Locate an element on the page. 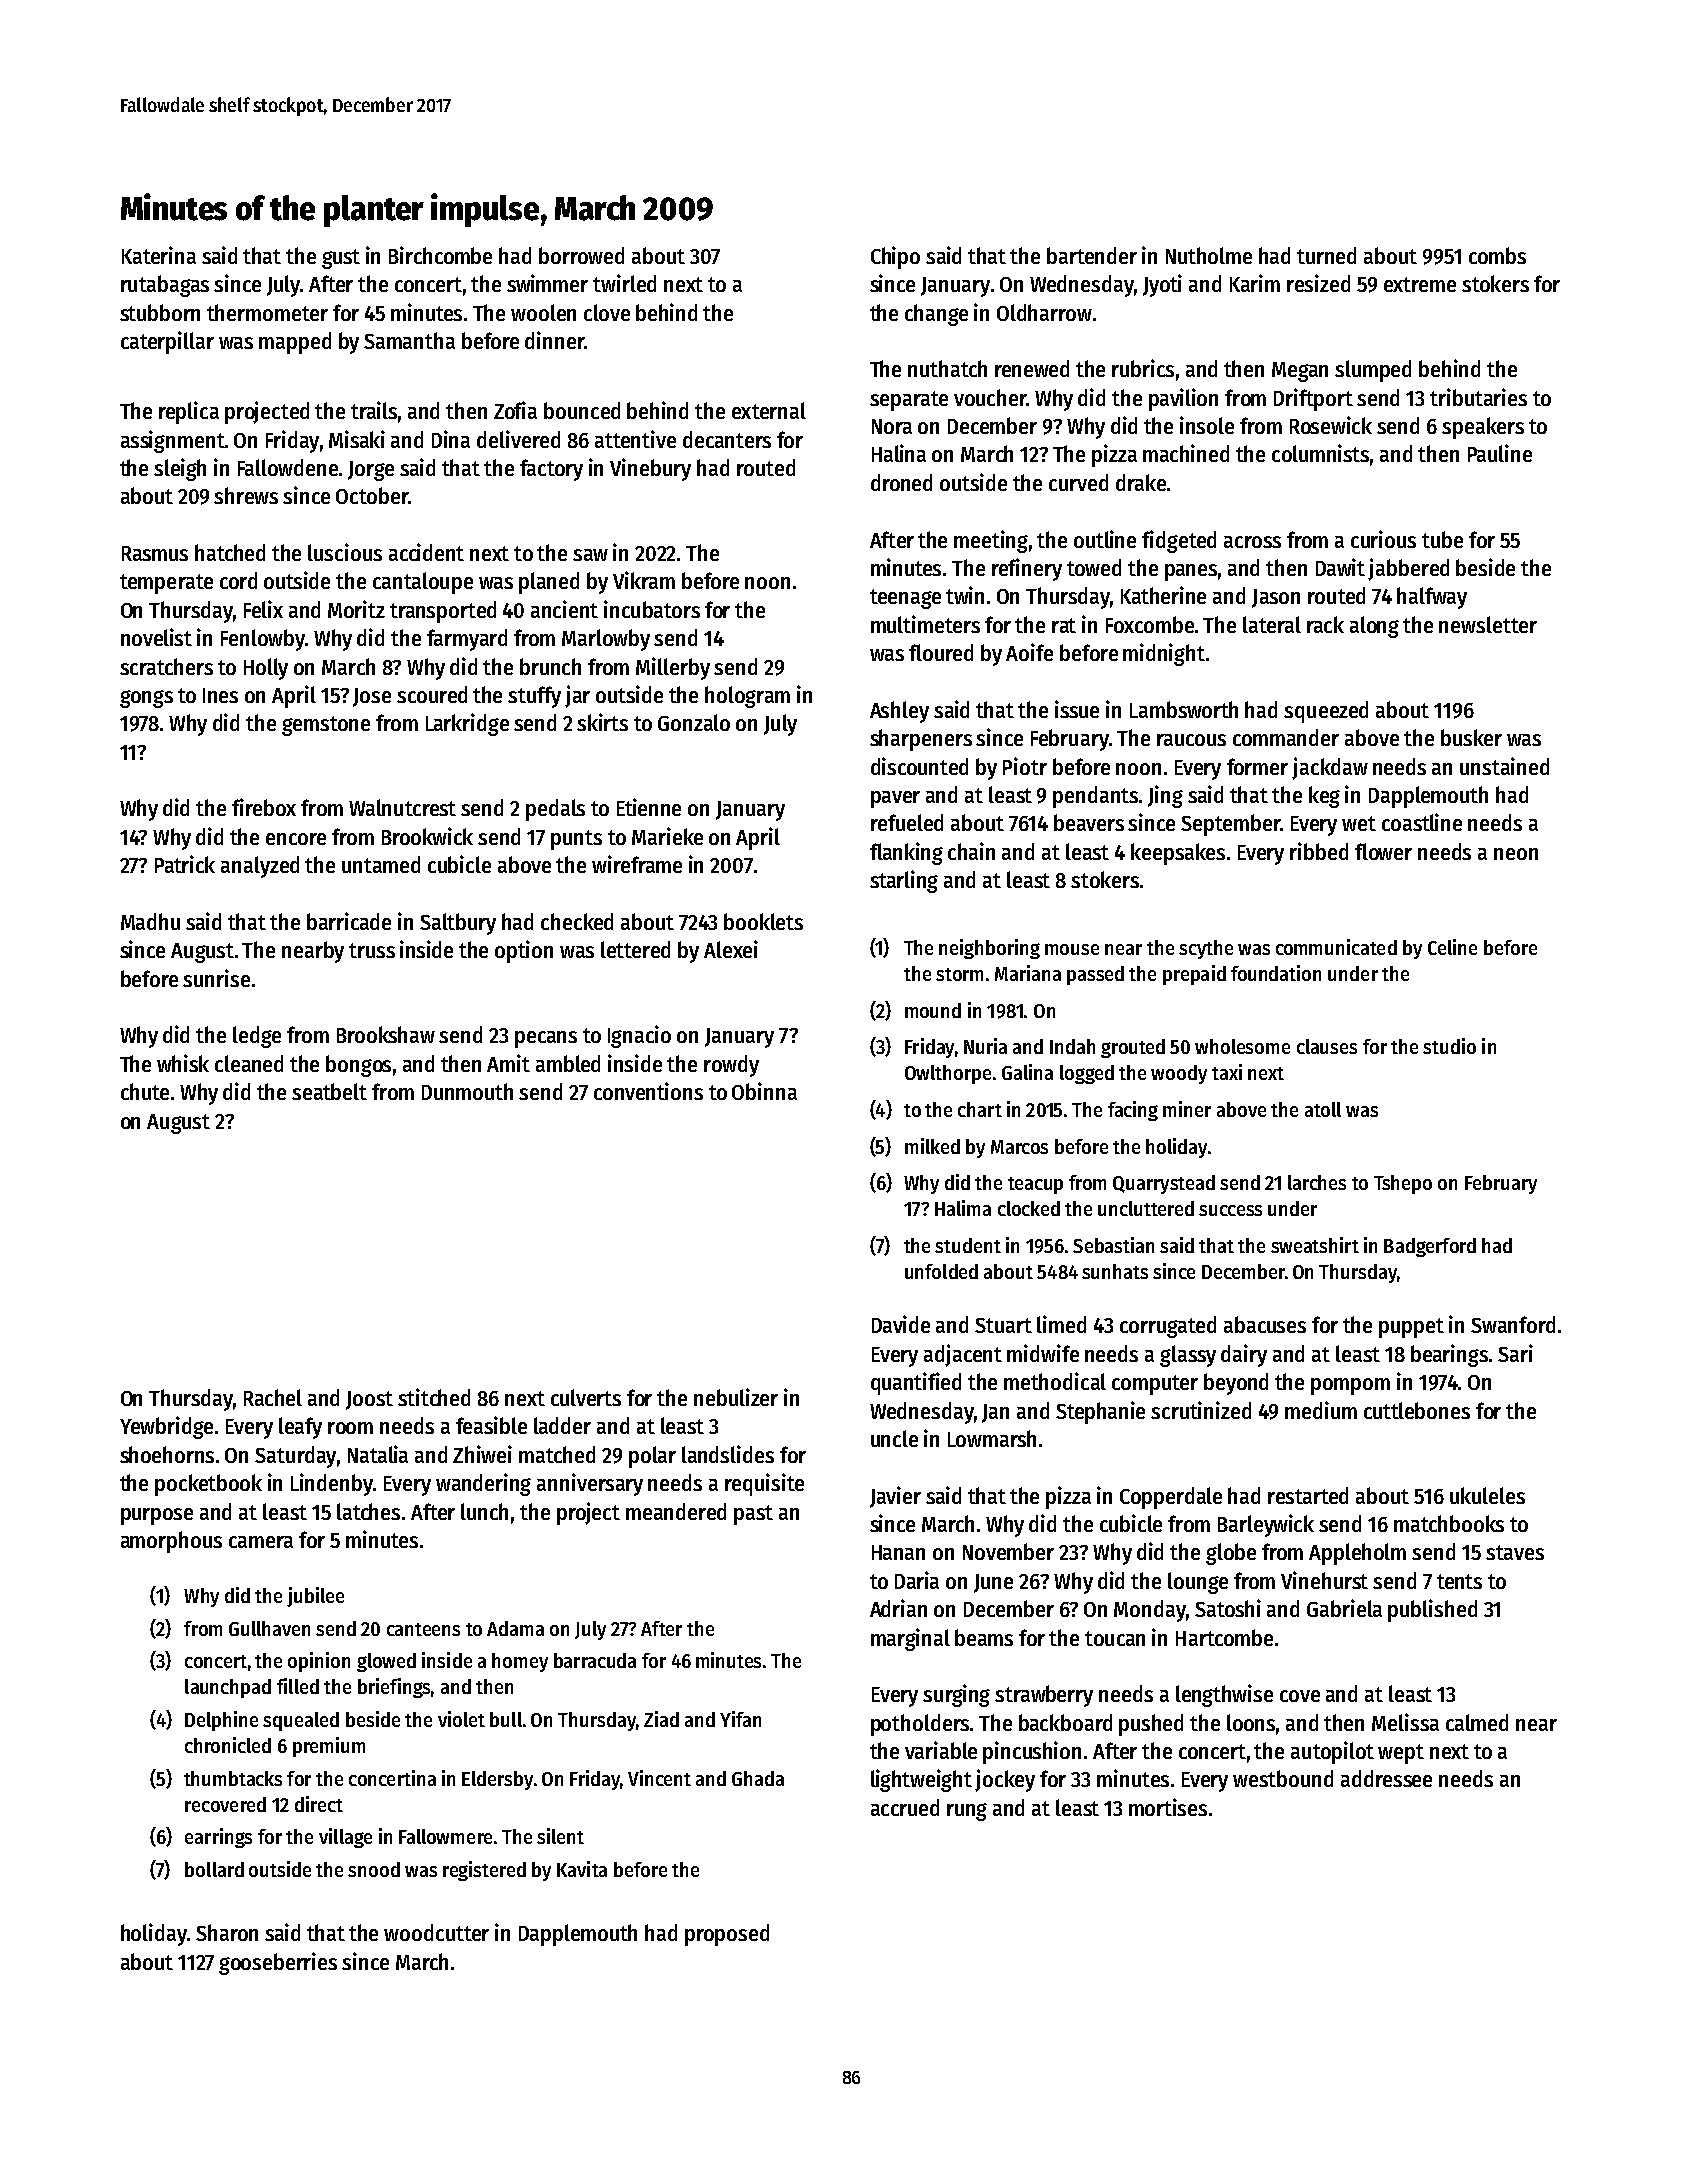  external is located at coordinates (769, 410).
